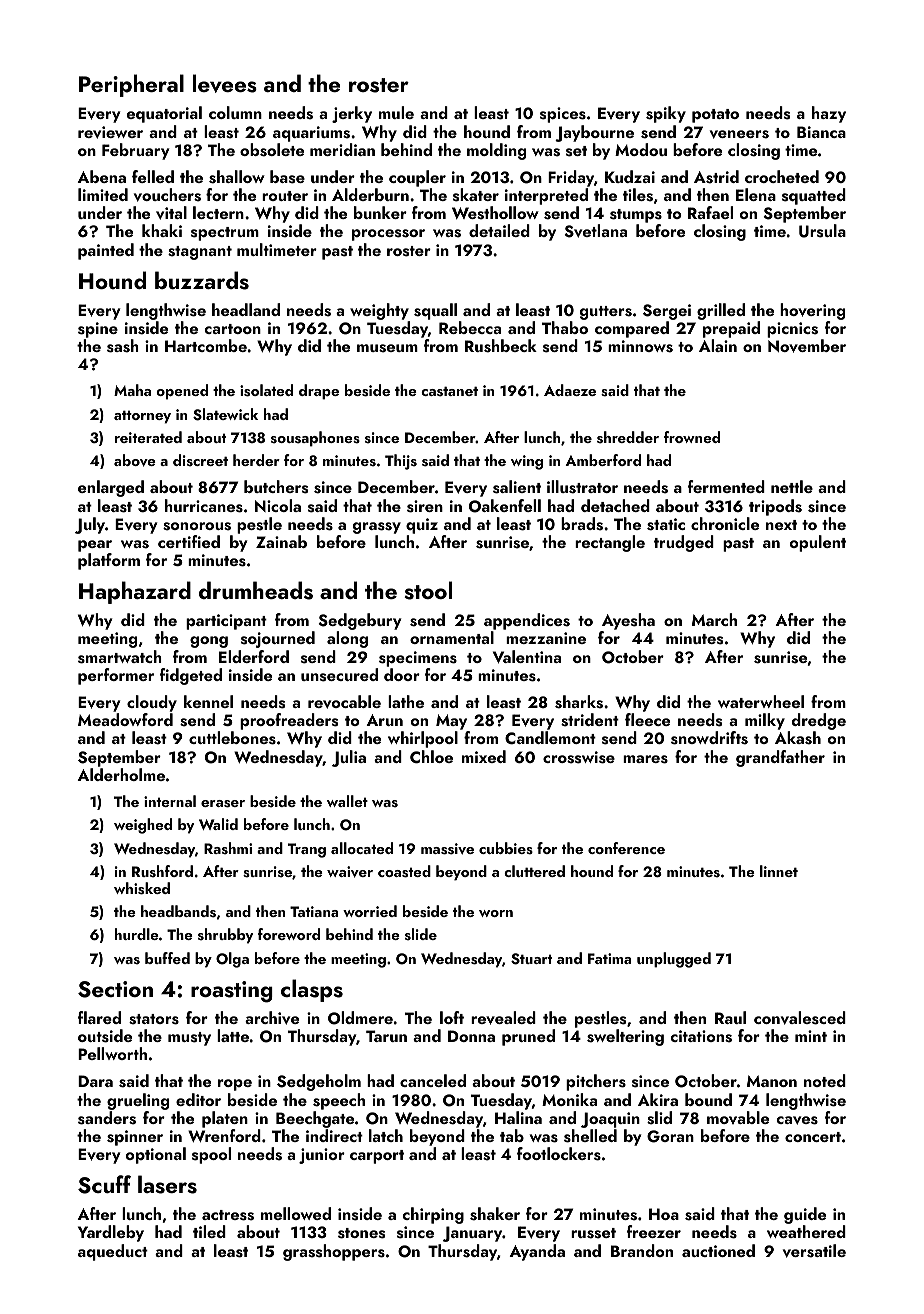 The height and width of the document is (1314, 924). Describe the element at coordinates (433, 1215) in the document. I see `chirping` at that location.
